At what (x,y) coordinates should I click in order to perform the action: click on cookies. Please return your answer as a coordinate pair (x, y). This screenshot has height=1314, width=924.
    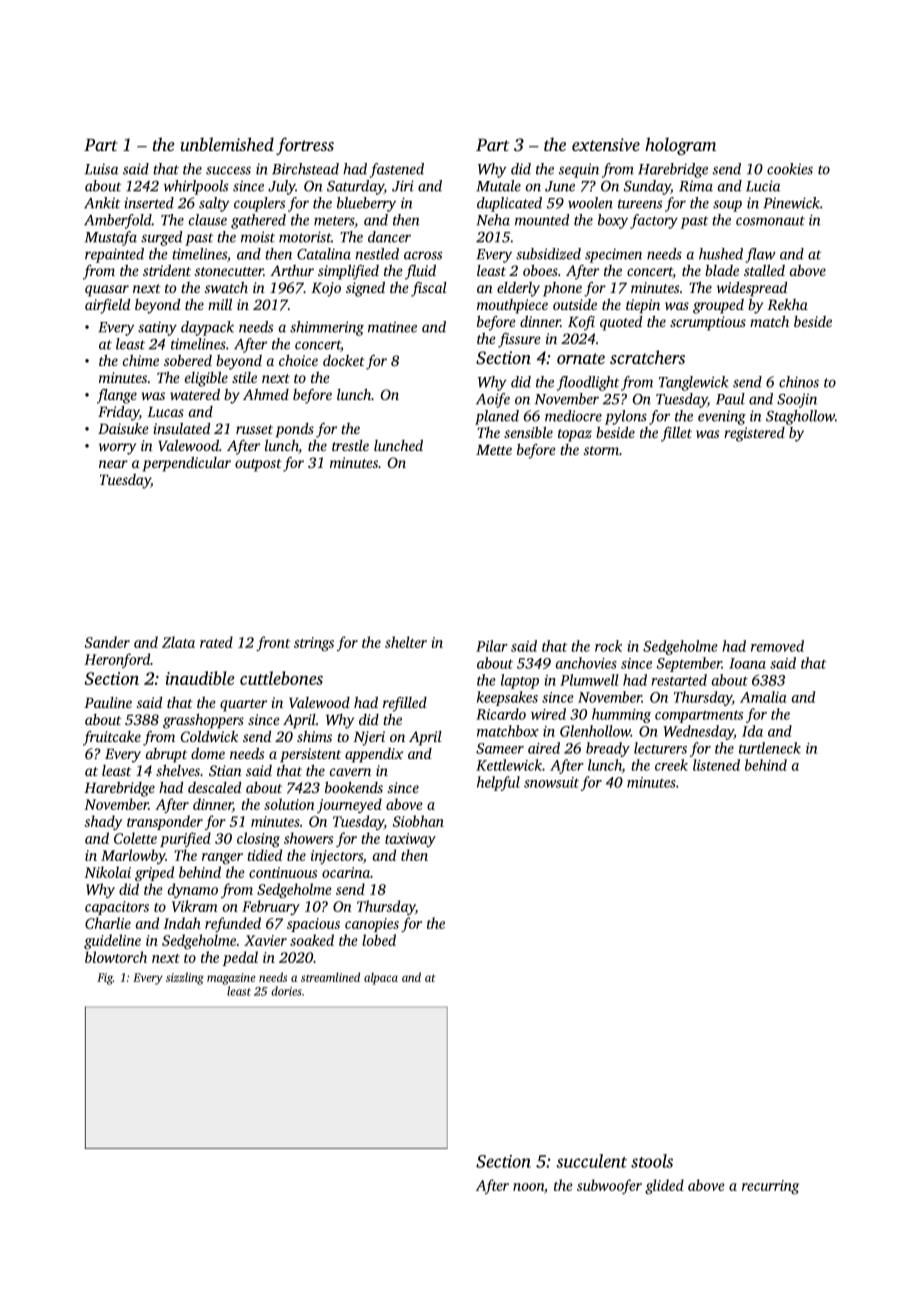
    Looking at the image, I should click on (790, 169).
